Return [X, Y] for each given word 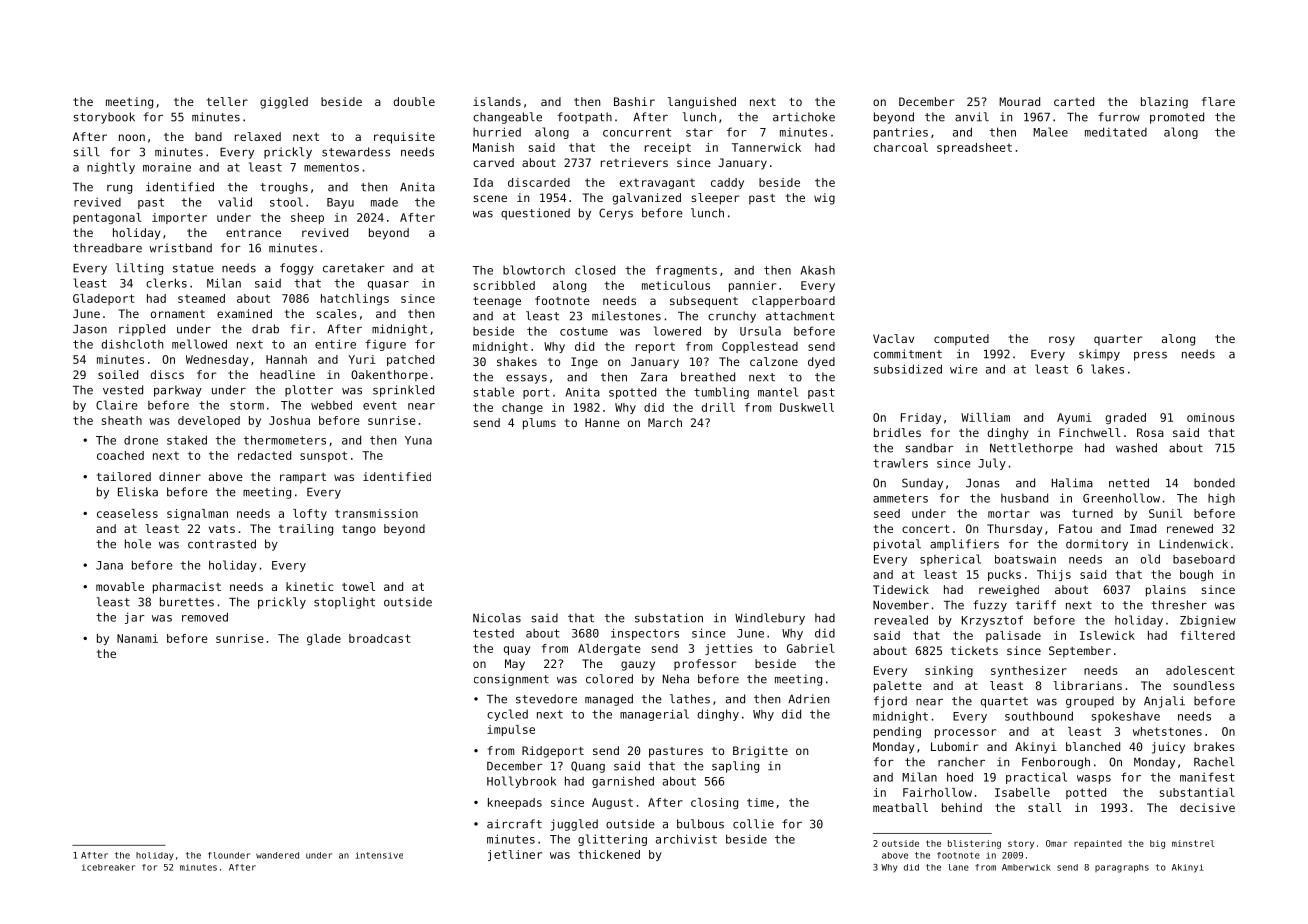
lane [959, 867]
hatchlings [355, 299]
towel [358, 586]
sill [86, 152]
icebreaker [108, 867]
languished [702, 103]
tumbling [721, 393]
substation [669, 618]
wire [963, 369]
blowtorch [534, 270]
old [1150, 559]
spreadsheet [974, 148]
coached [120, 455]
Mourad [1019, 101]
